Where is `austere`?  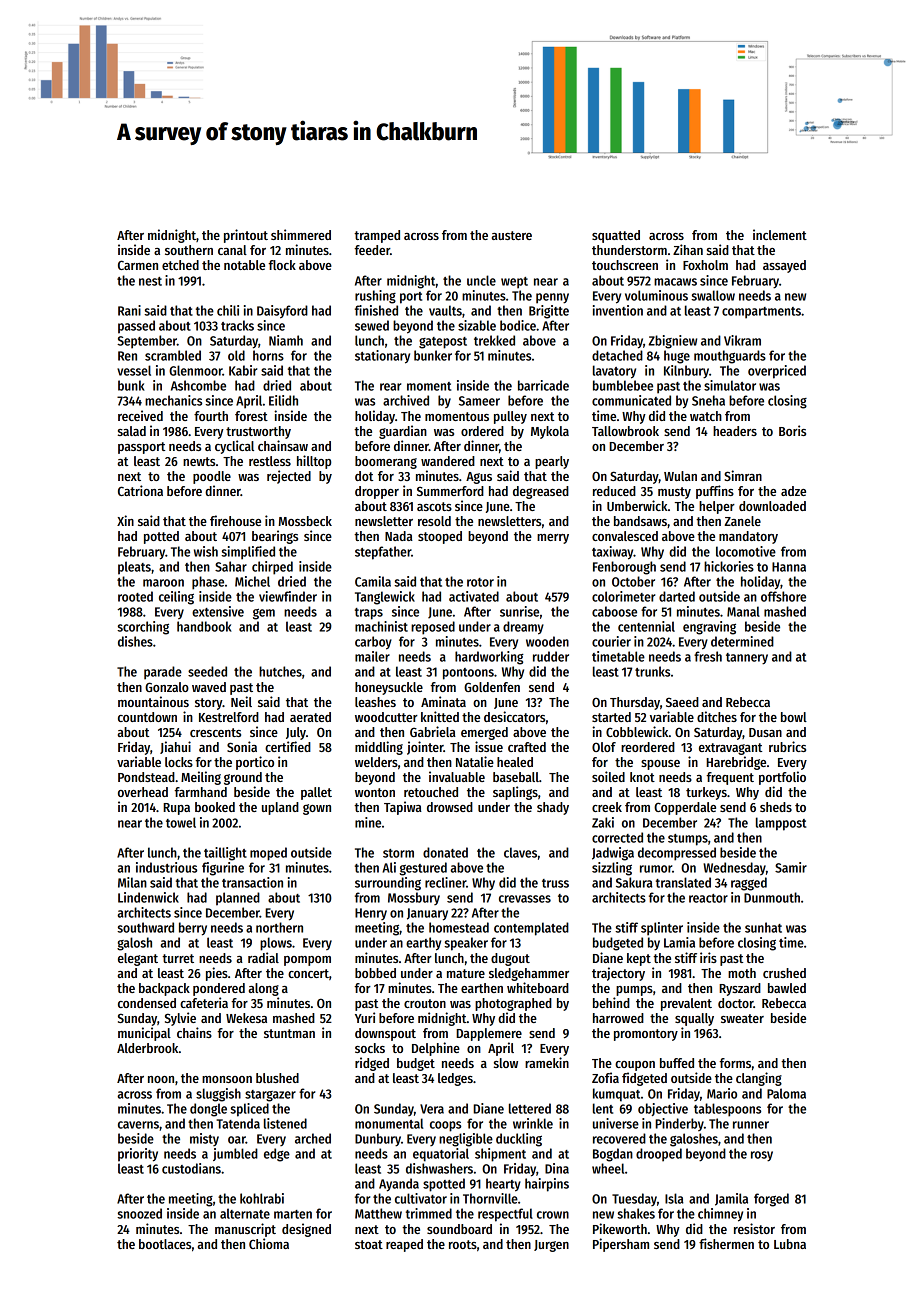
austere is located at coordinates (512, 235).
